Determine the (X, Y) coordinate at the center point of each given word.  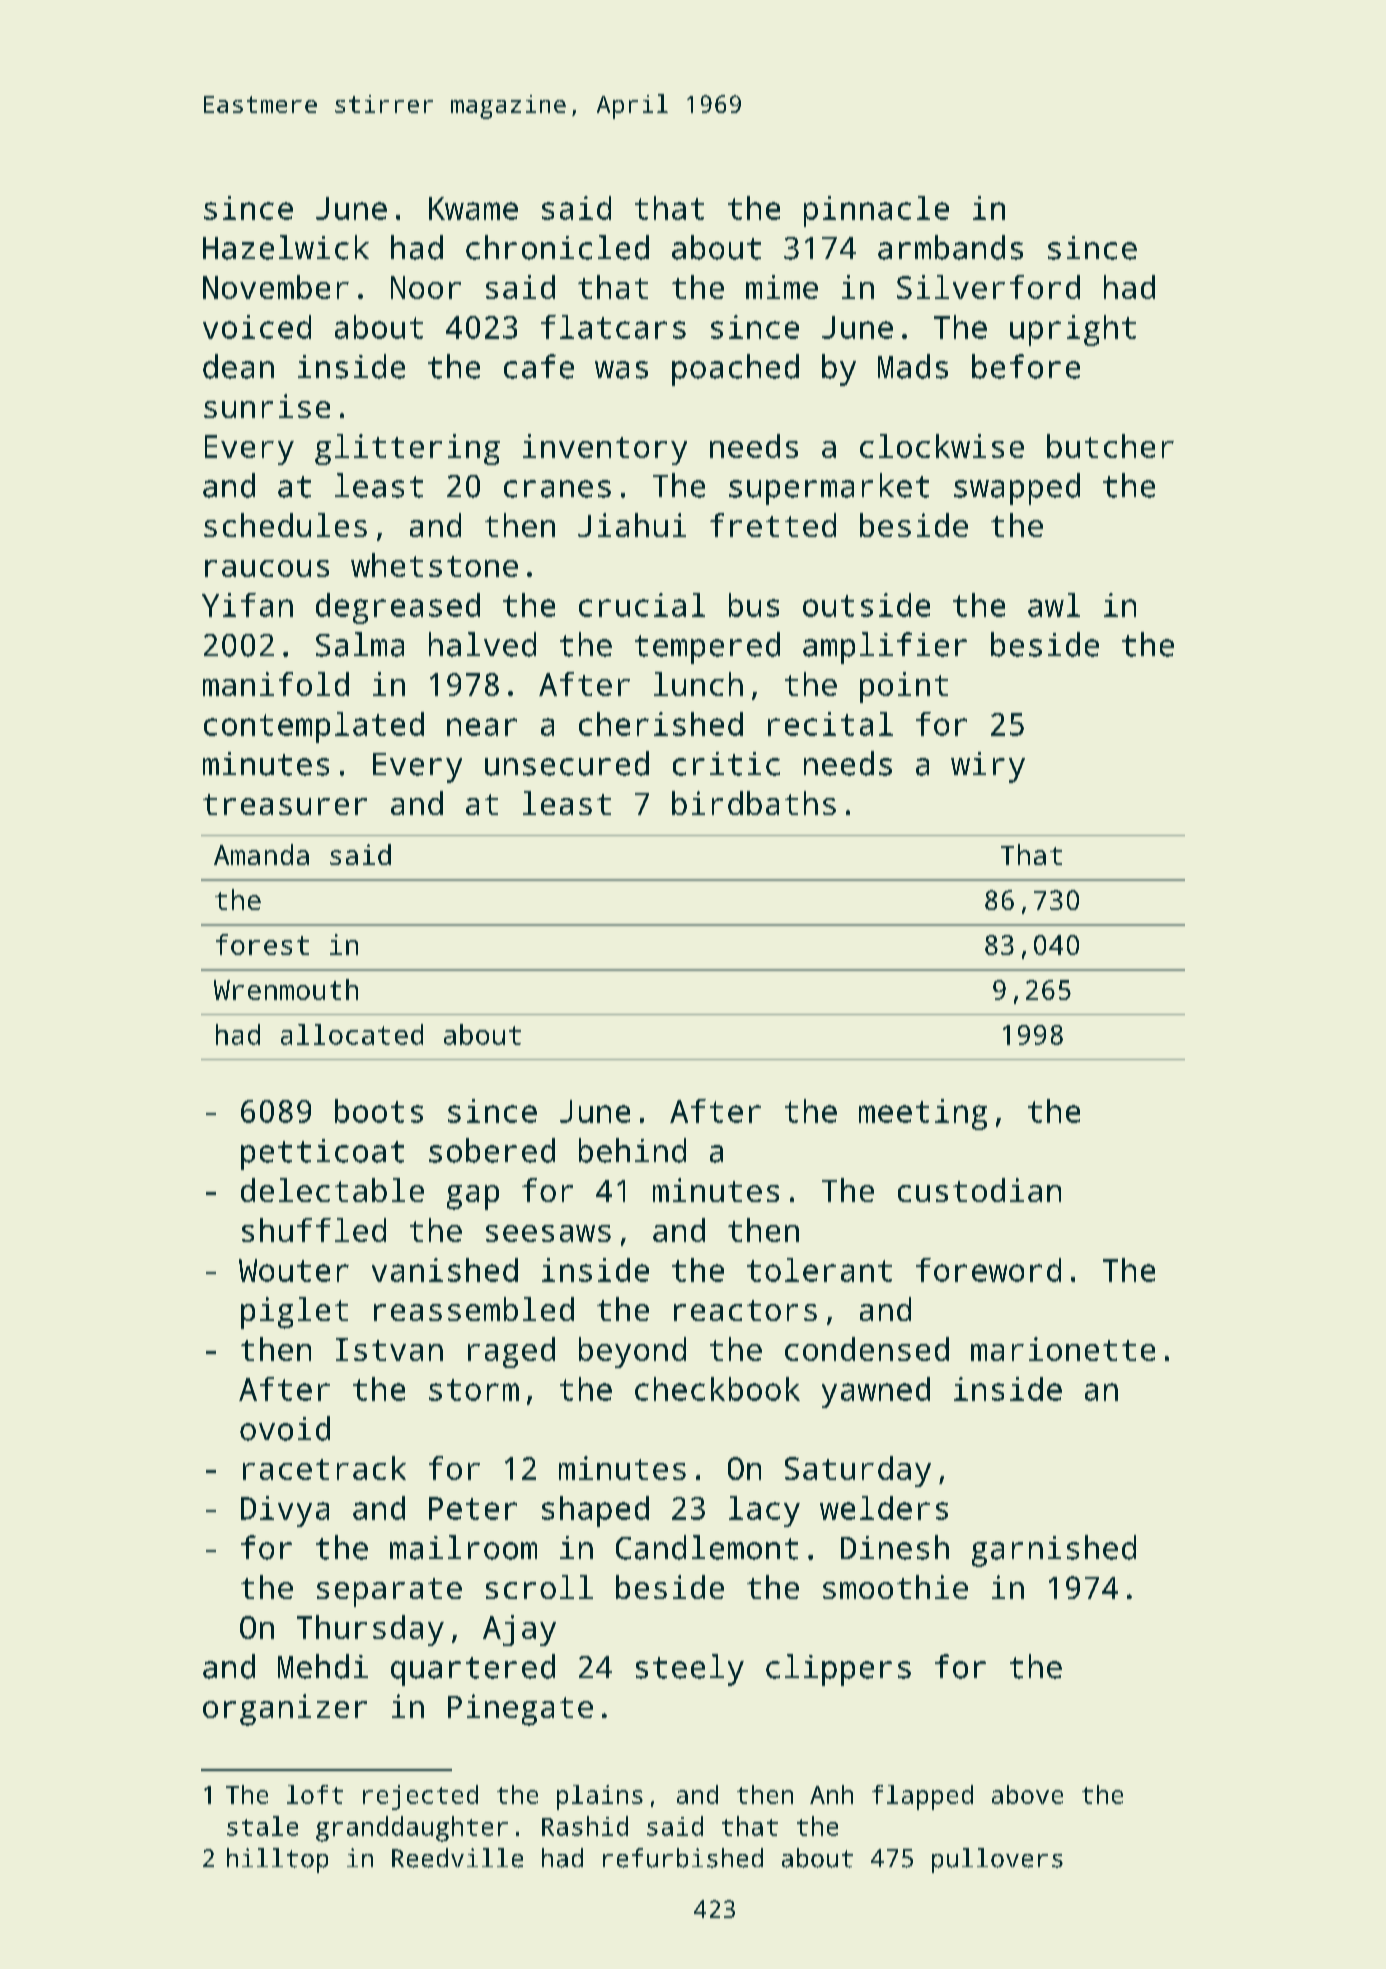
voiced (257, 327)
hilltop (277, 1860)
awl (1054, 605)
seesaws (548, 1233)
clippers (838, 1670)
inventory (605, 449)
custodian (979, 1190)
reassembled (474, 1309)
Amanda (261, 854)
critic (726, 764)
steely (690, 1670)
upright (1073, 330)
